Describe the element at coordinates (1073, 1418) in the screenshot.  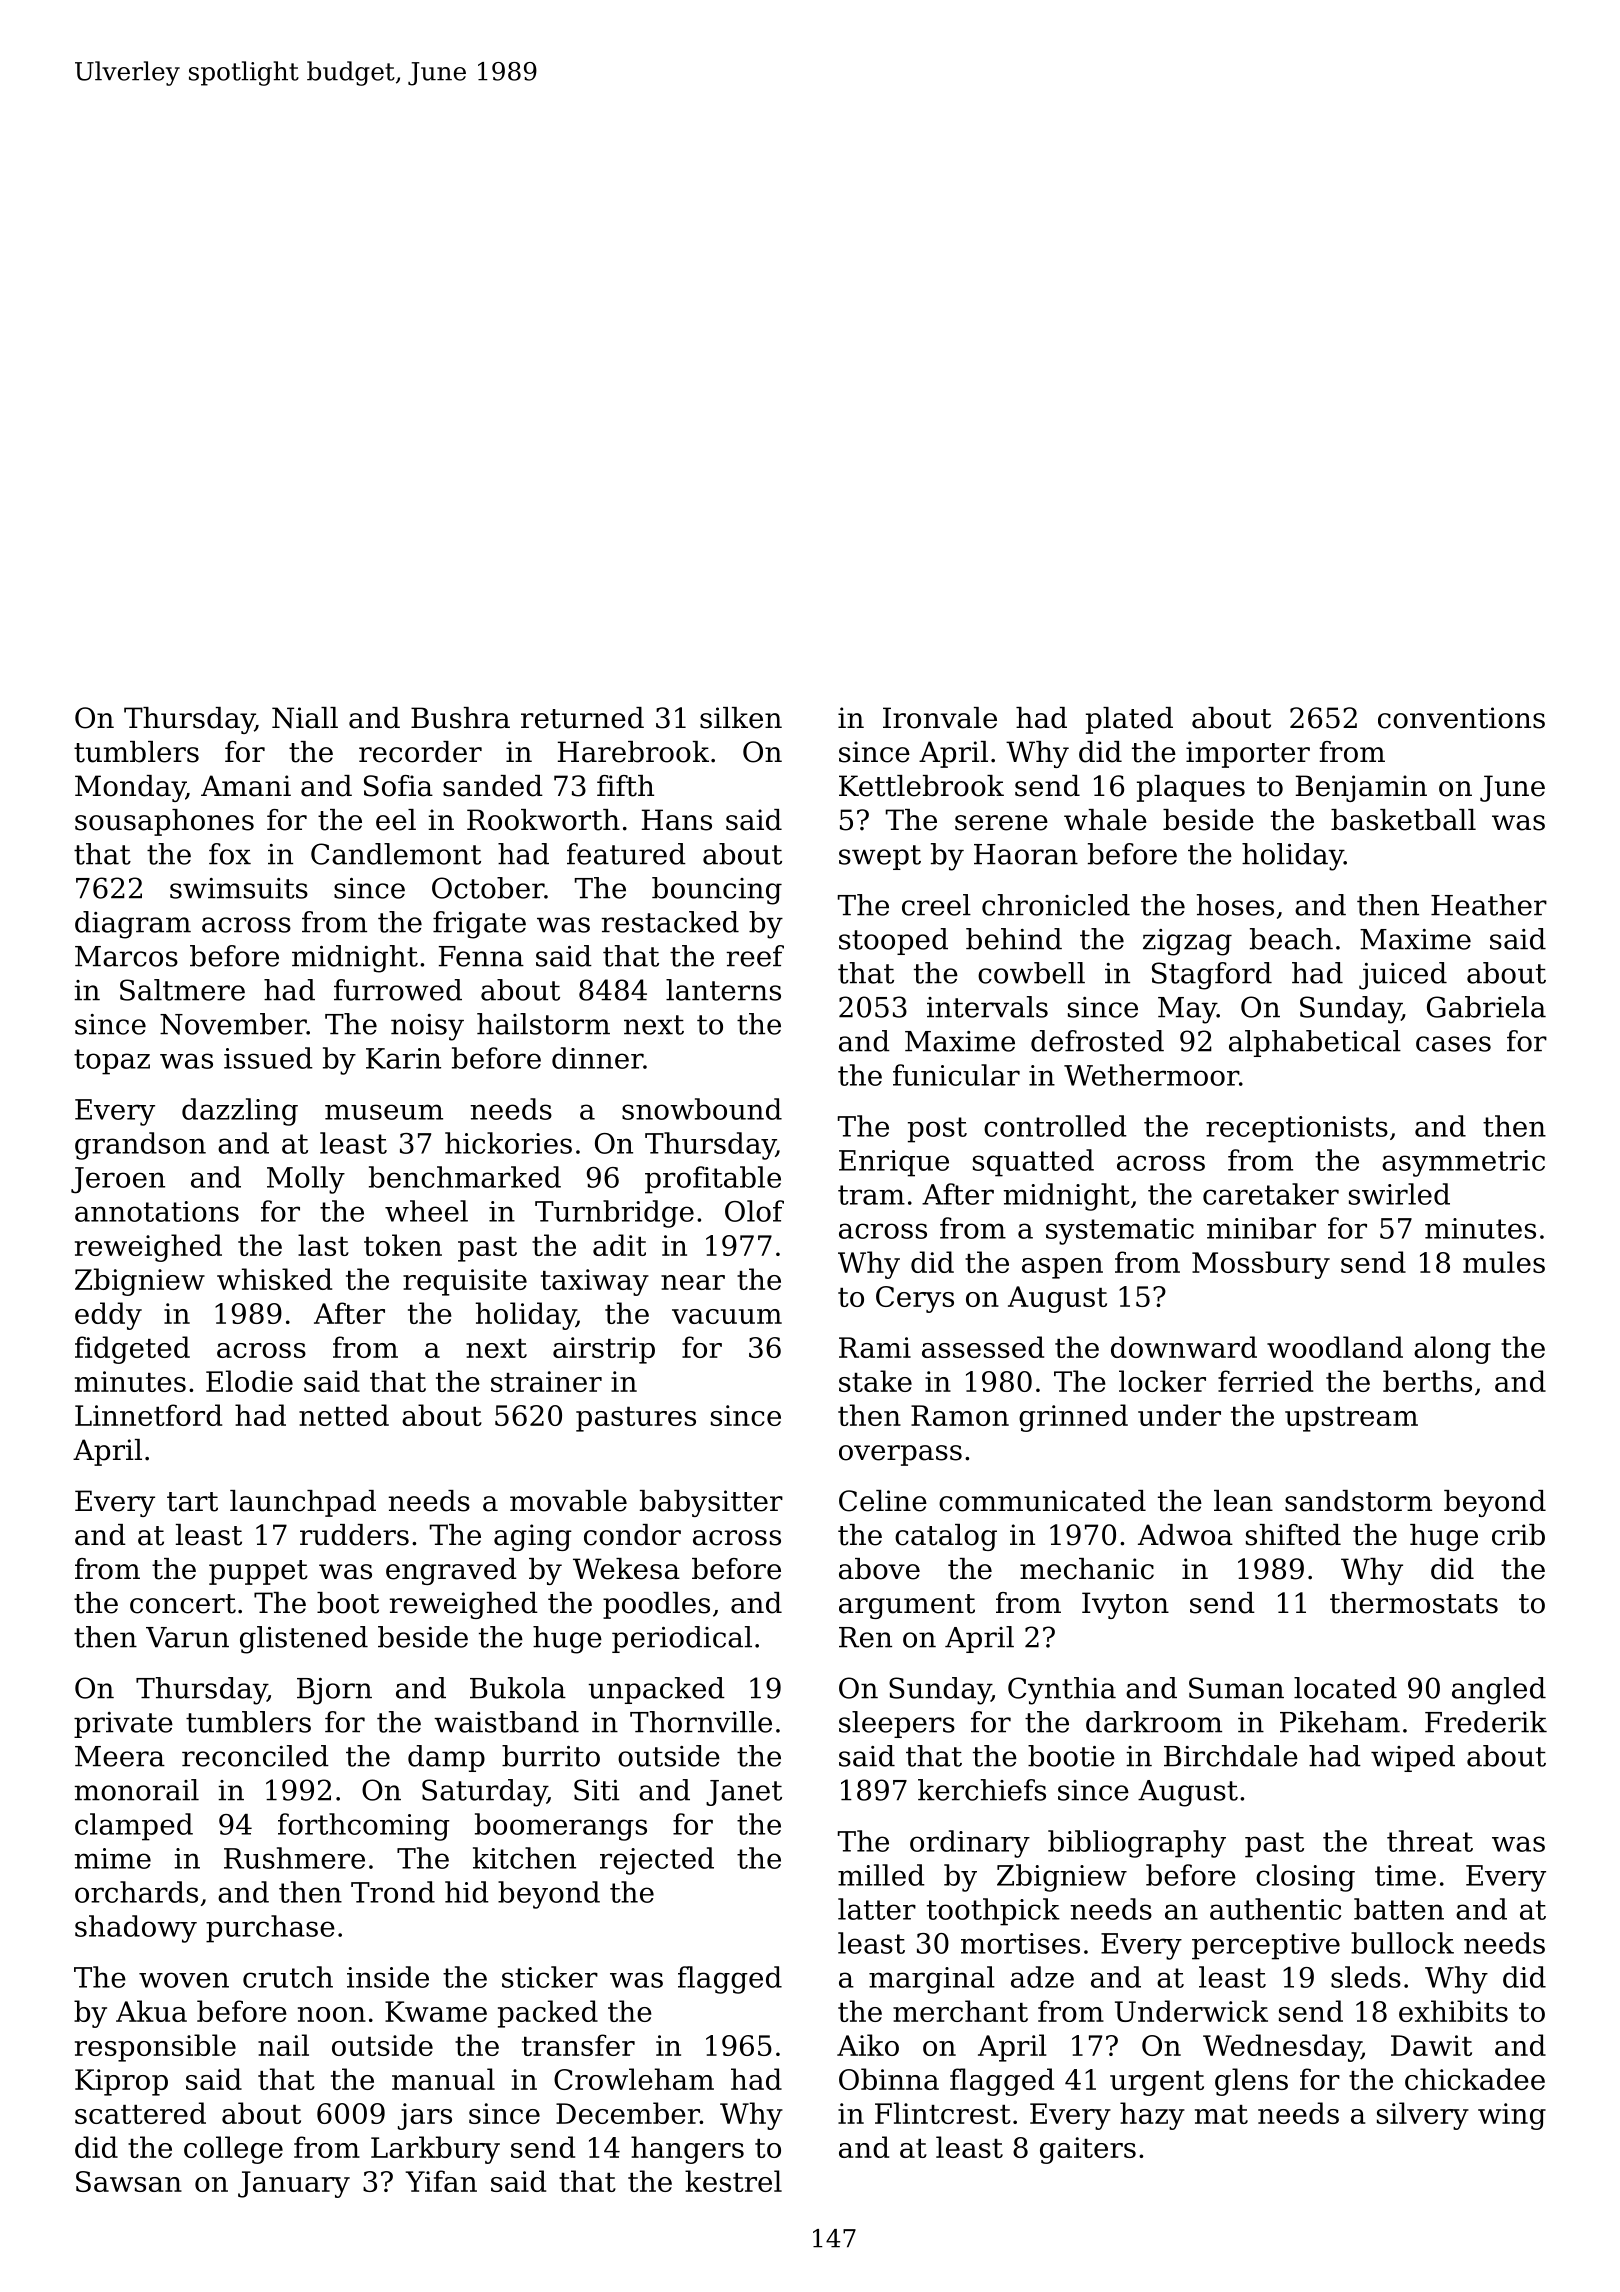
I see `grinned` at that location.
